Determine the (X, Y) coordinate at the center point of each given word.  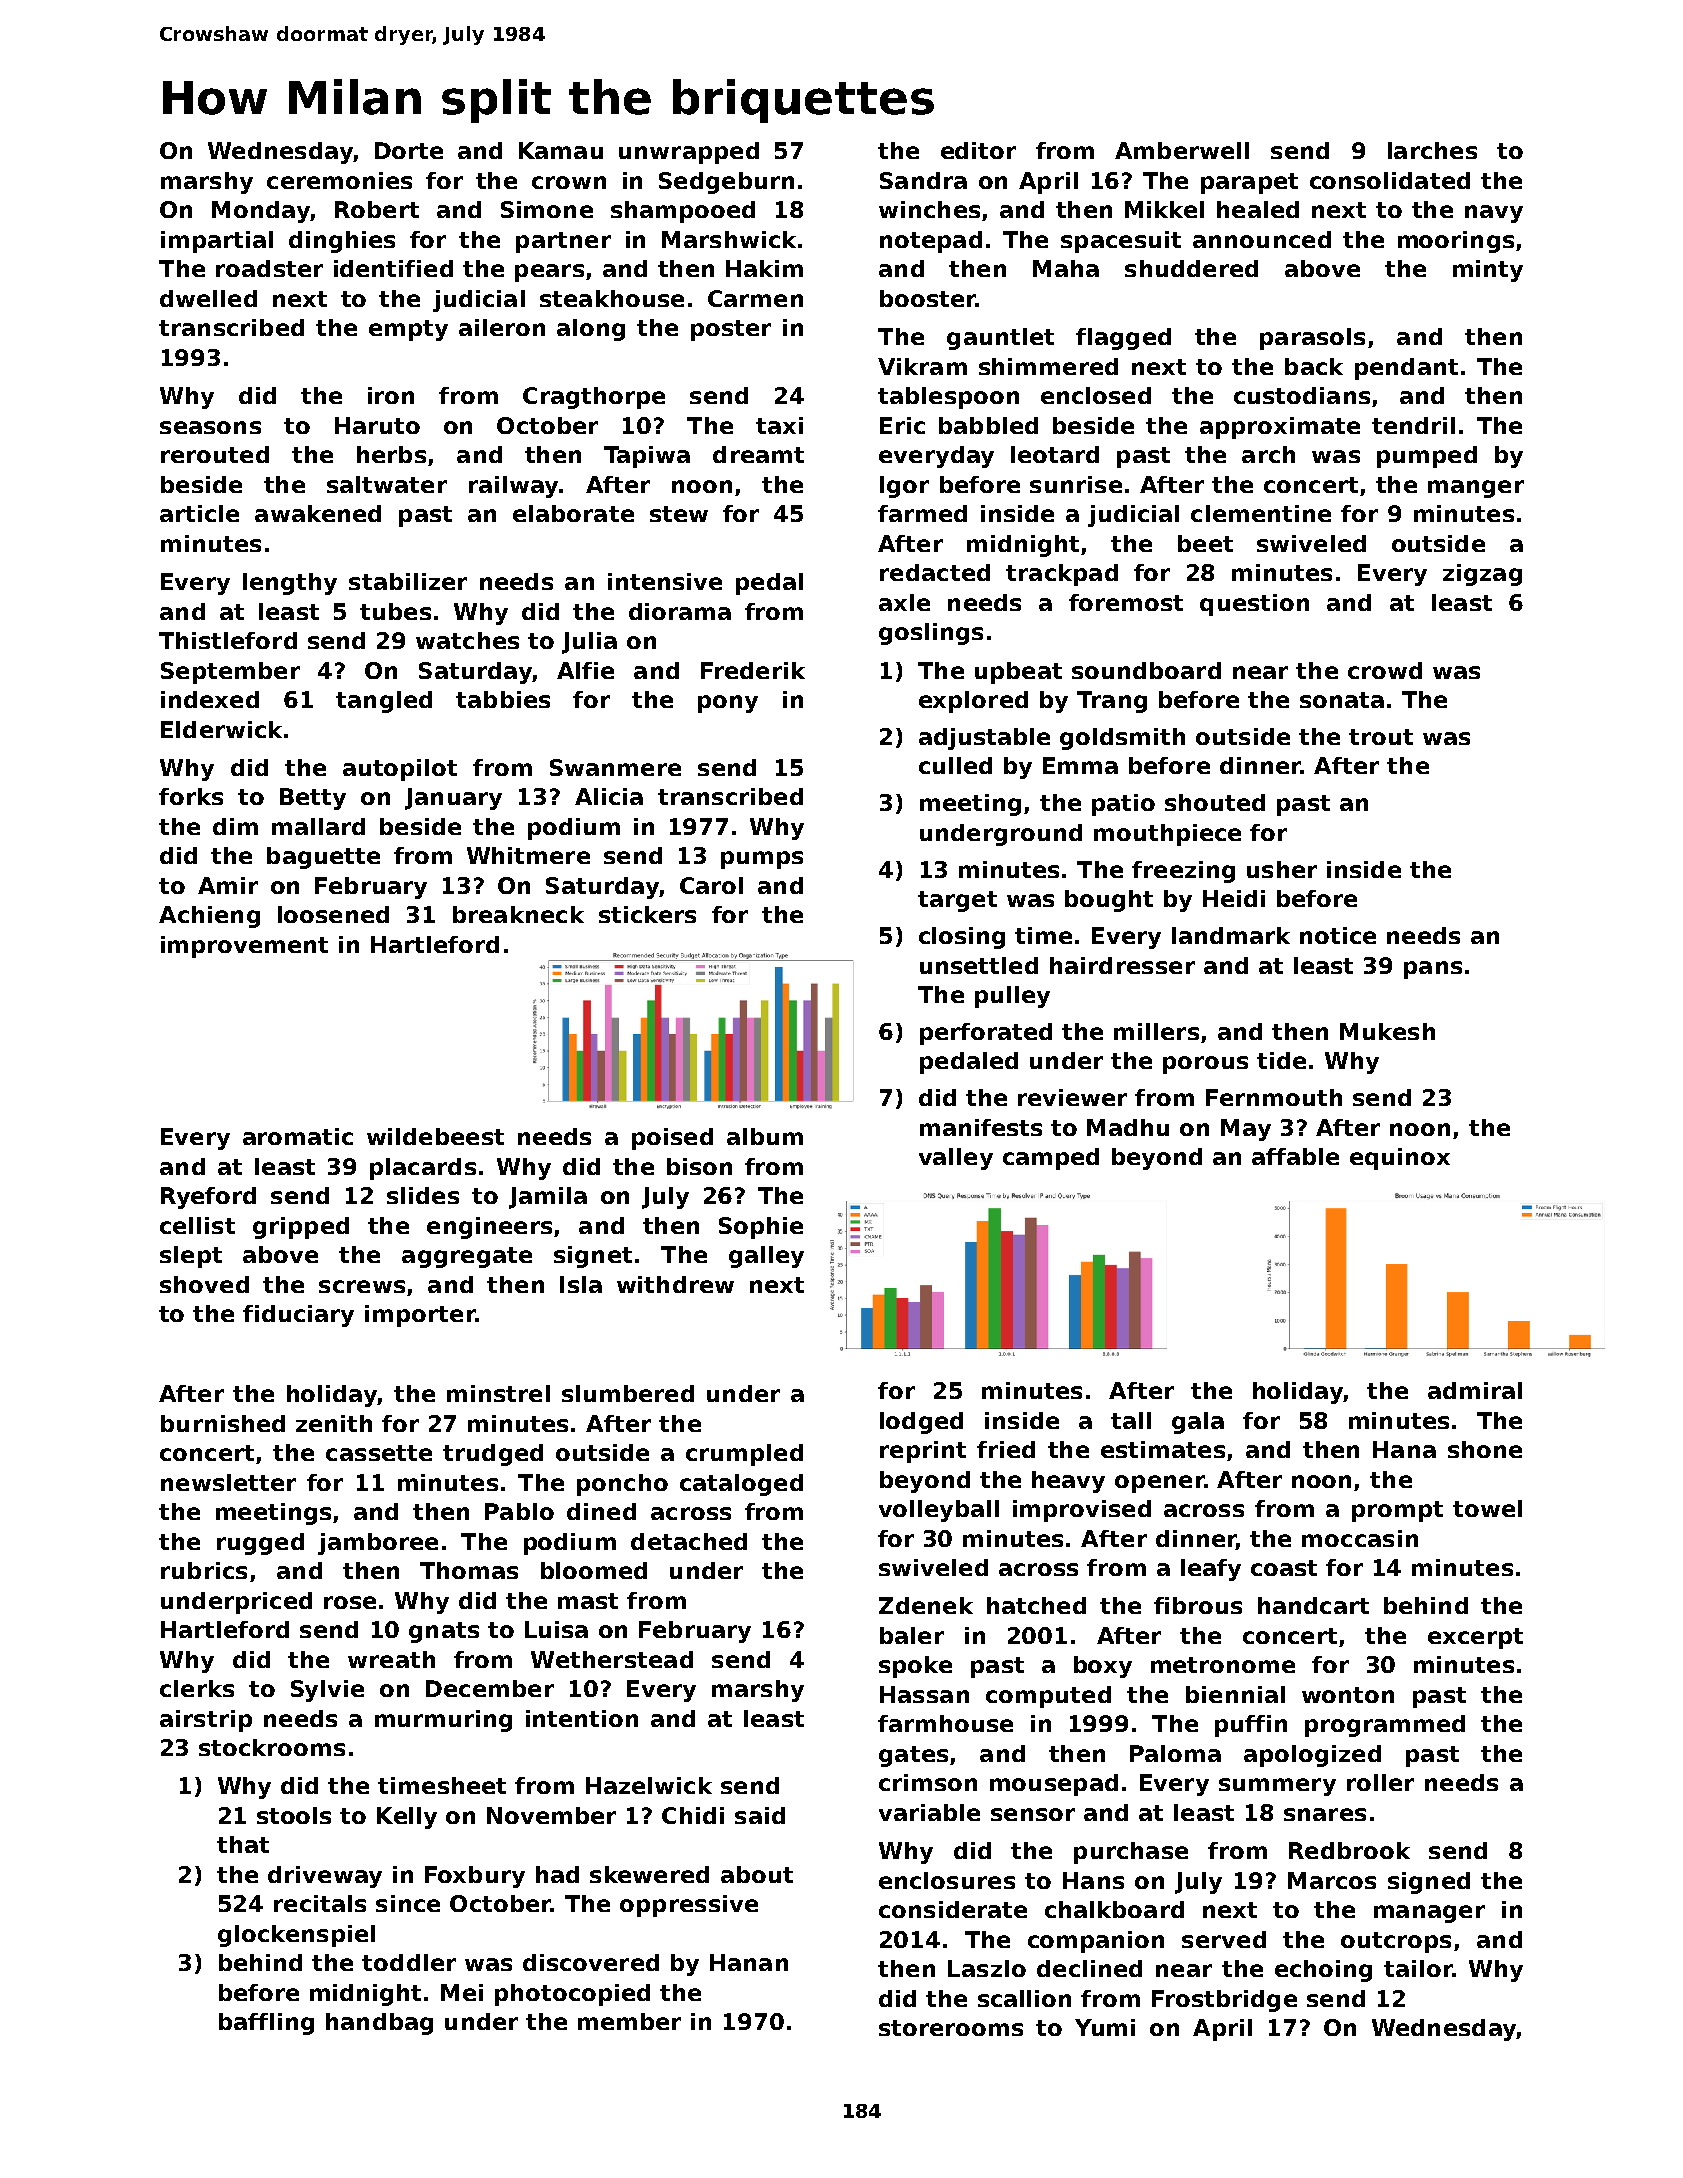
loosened (333, 914)
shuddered (1191, 268)
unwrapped (689, 153)
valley (956, 1159)
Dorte (409, 150)
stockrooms (272, 1747)
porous (1205, 1065)
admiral (1475, 1390)
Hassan (924, 1694)
